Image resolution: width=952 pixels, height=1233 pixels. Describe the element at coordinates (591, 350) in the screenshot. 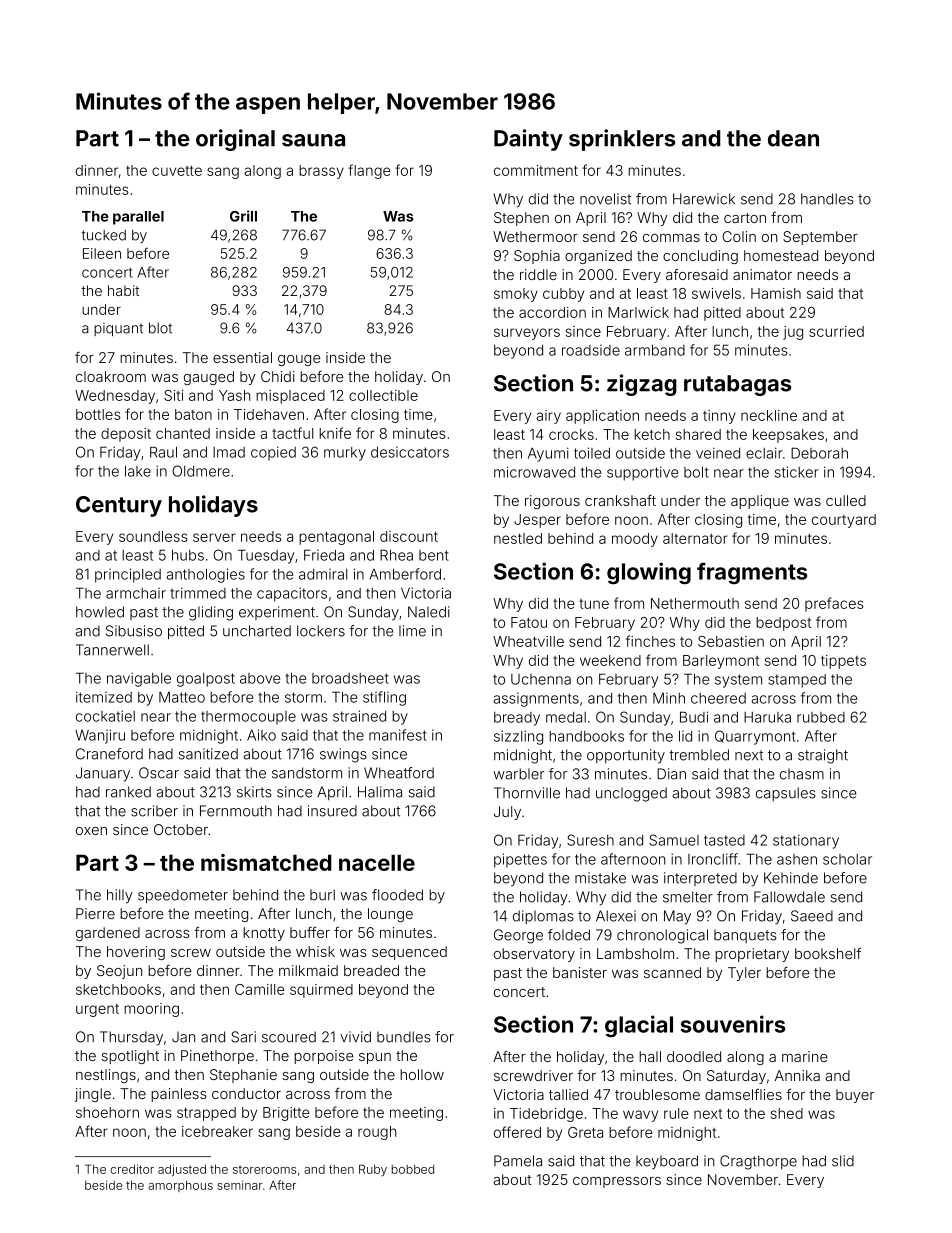

I see `roadside` at that location.
